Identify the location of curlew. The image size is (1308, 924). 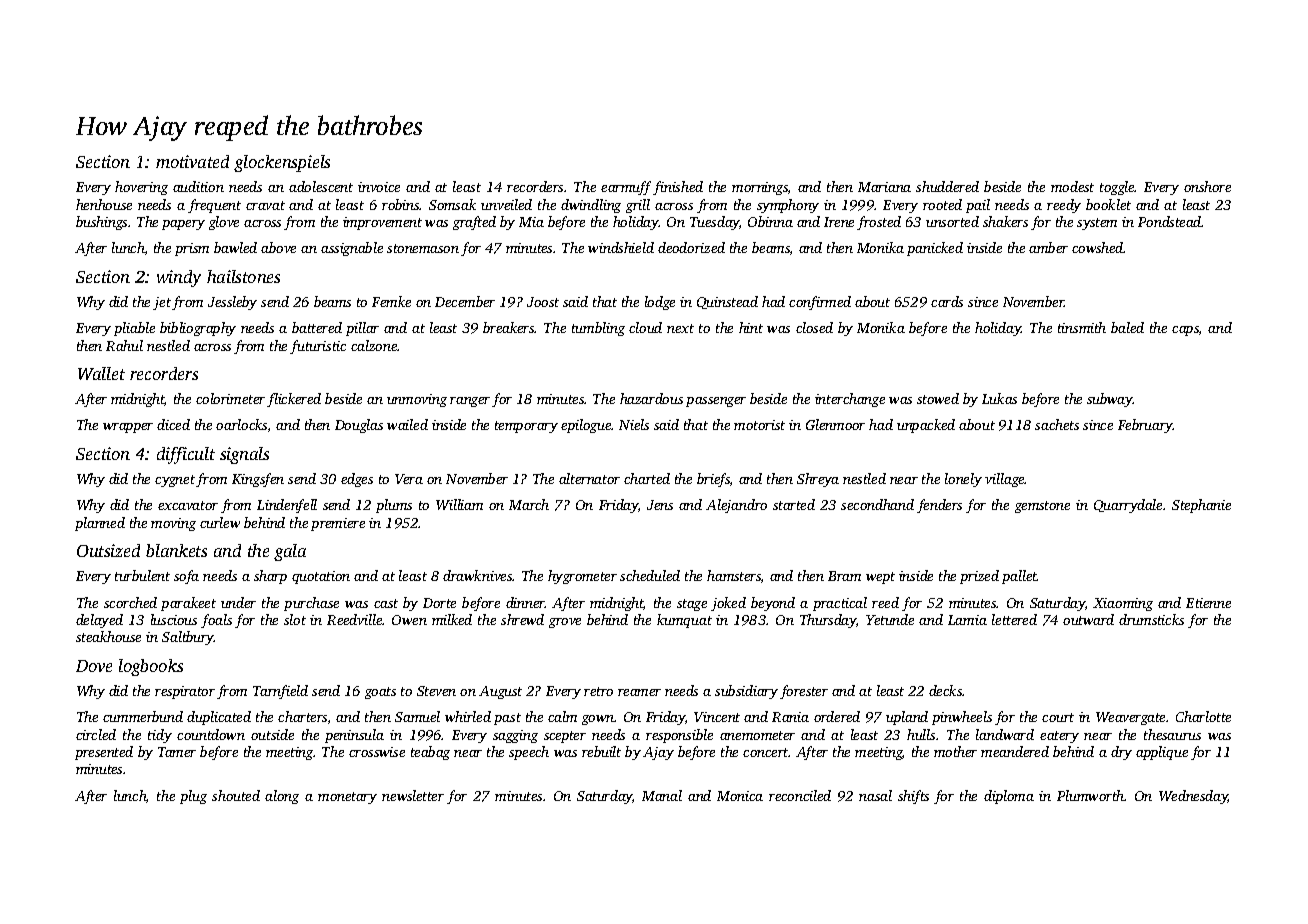
(220, 522).
